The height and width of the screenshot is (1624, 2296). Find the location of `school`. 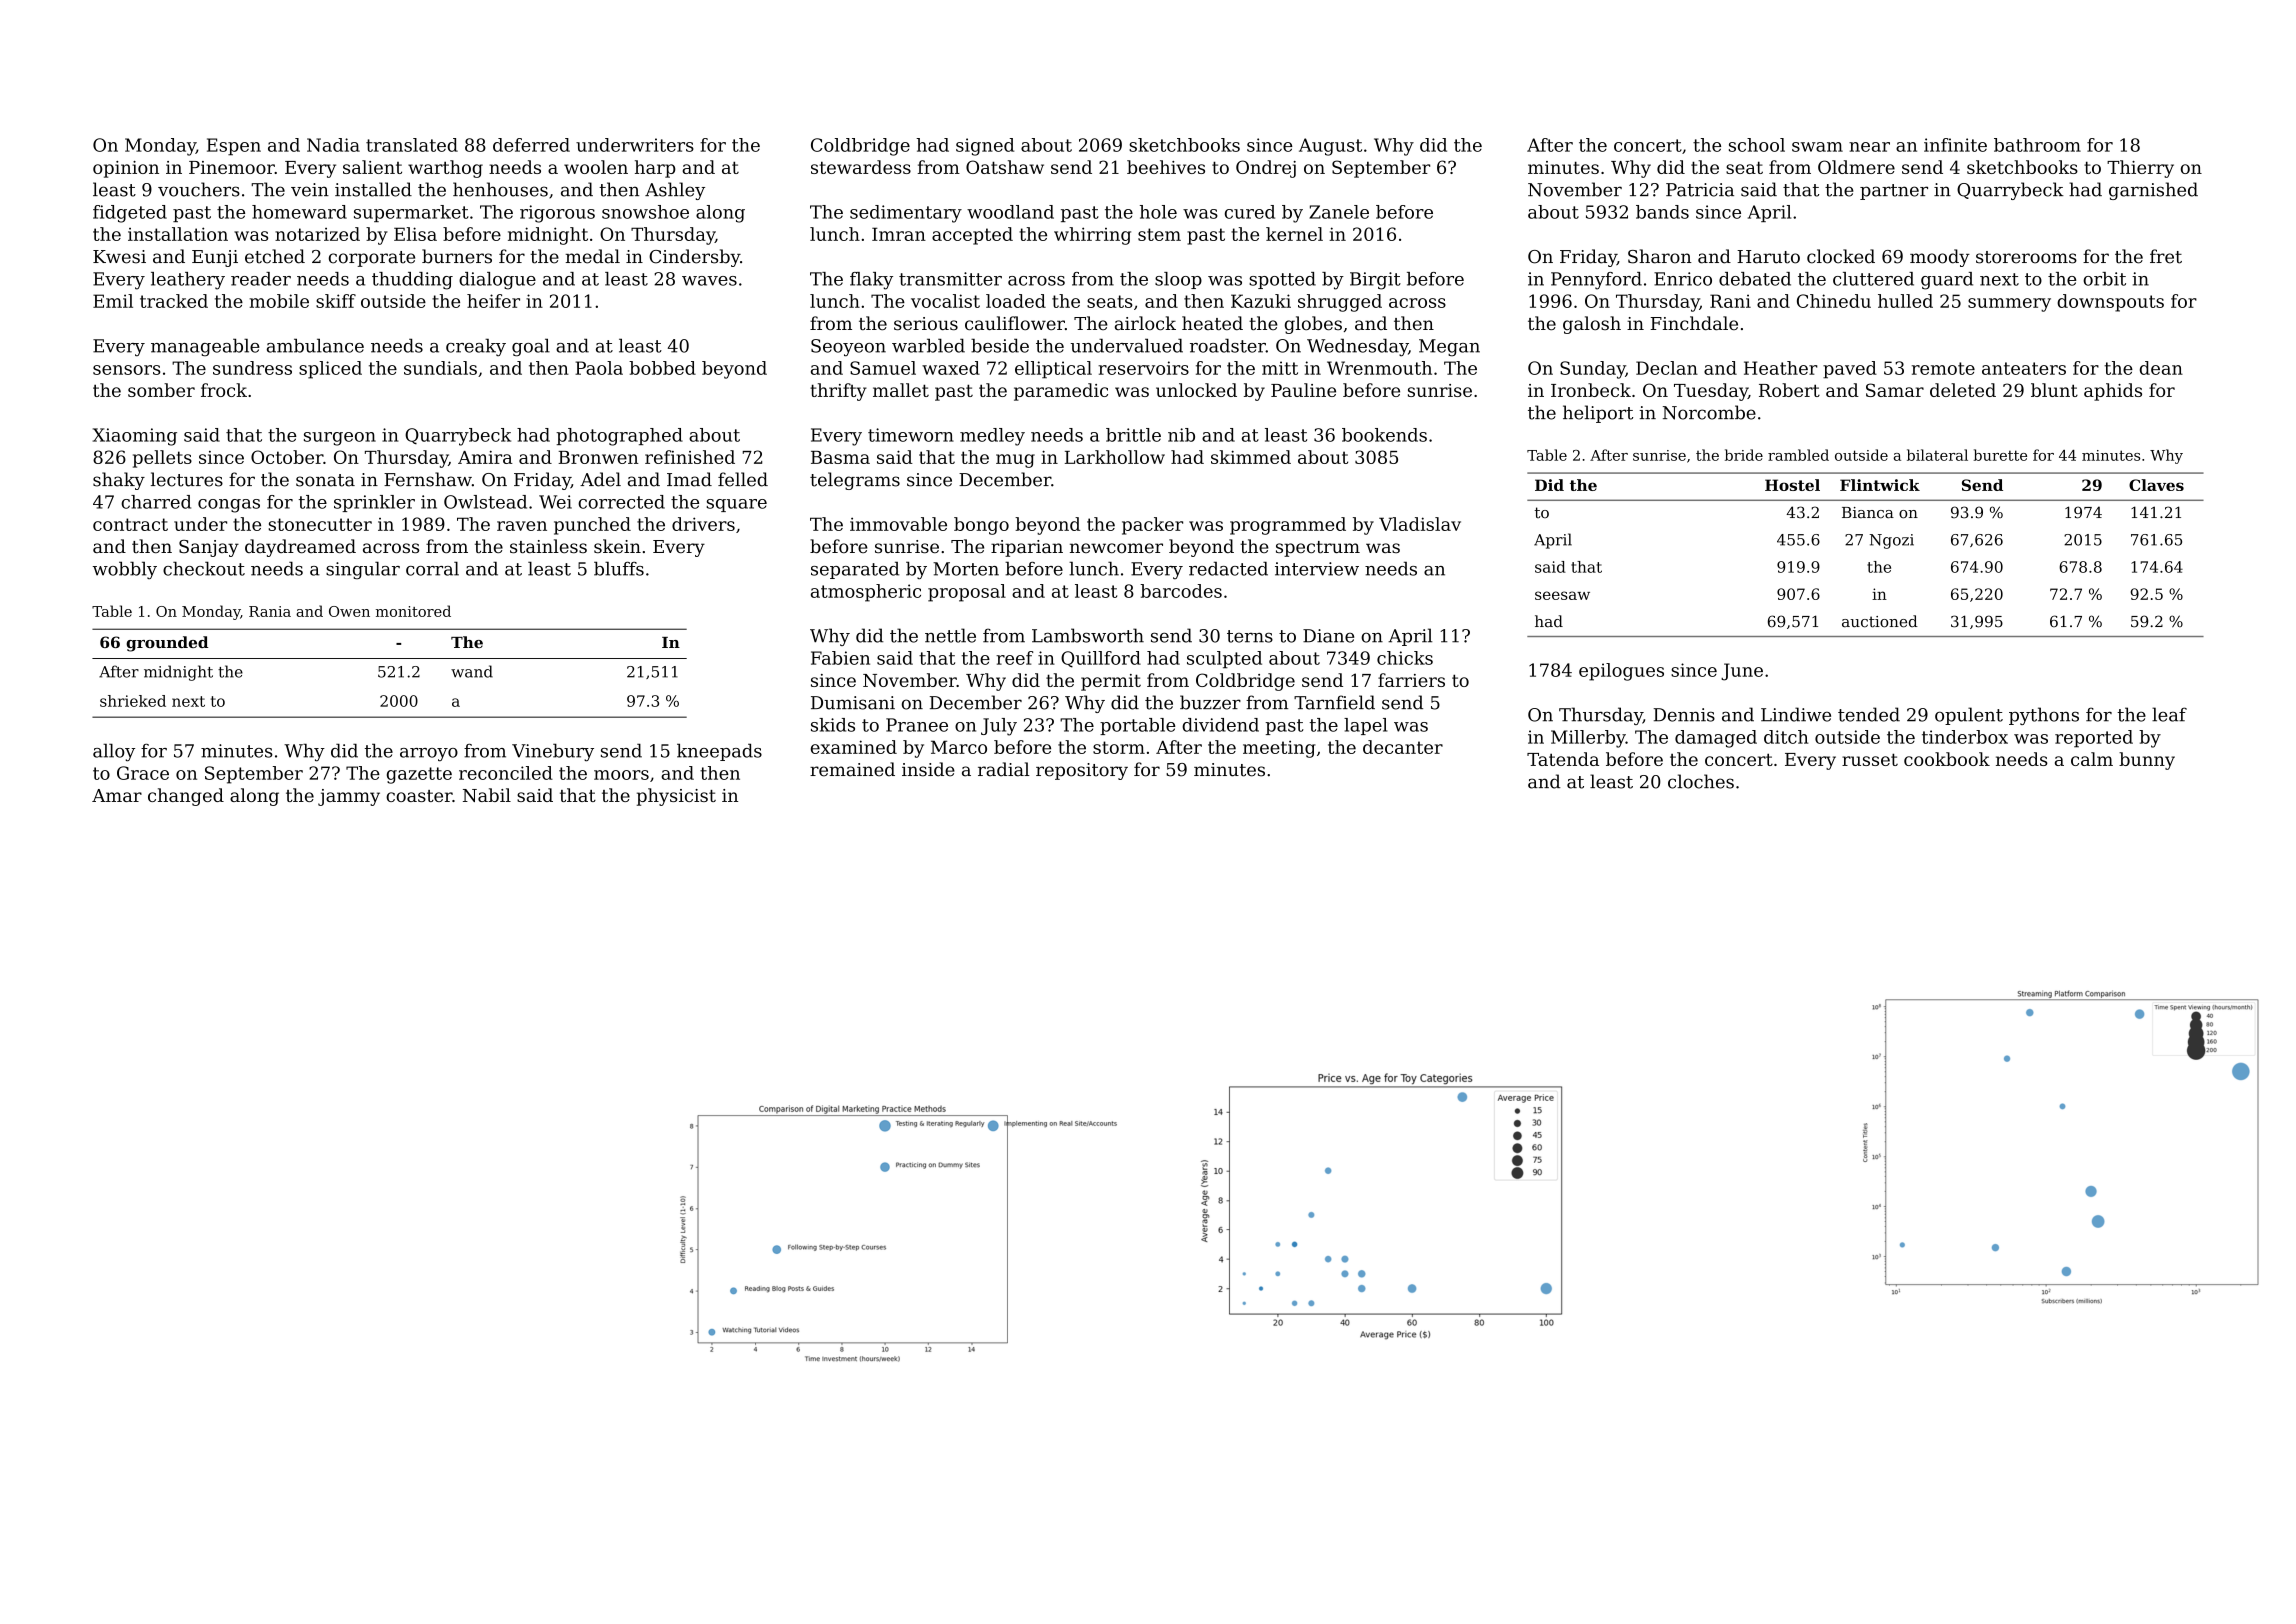

school is located at coordinates (1757, 145).
